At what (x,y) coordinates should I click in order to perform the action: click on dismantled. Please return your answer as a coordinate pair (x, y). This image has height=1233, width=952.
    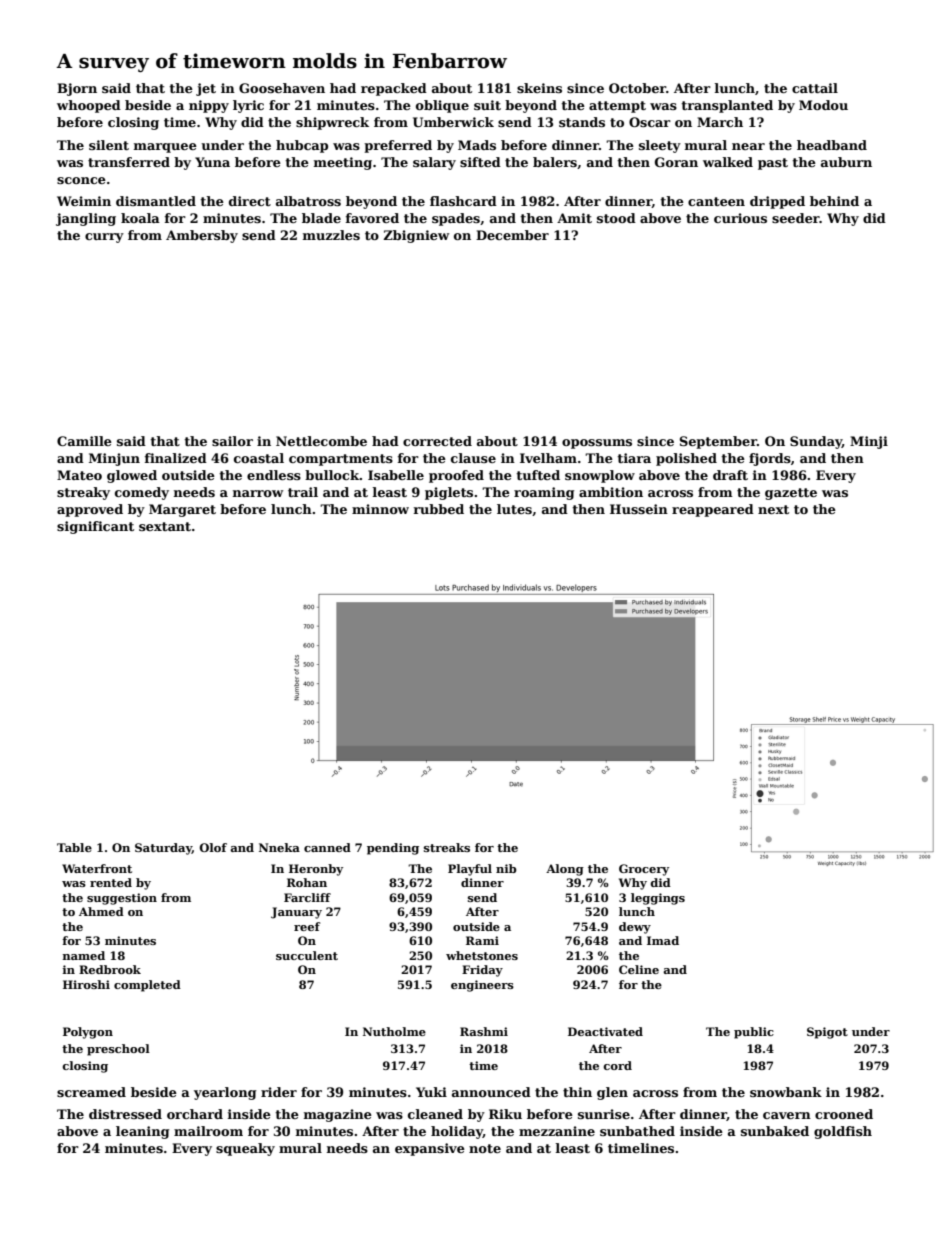
    Looking at the image, I should click on (156, 201).
